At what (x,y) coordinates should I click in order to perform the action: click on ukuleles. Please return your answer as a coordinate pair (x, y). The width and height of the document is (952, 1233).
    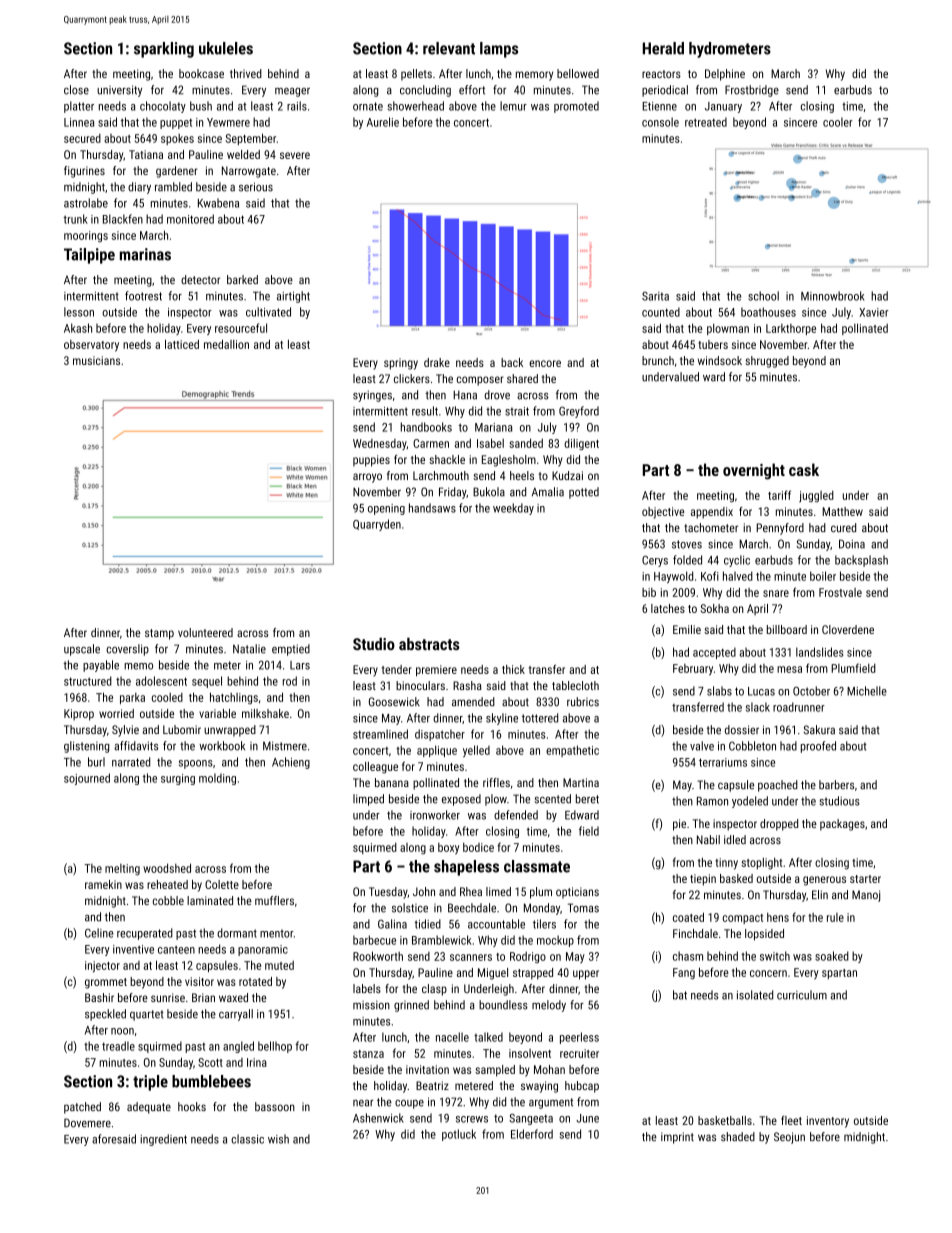
    Looking at the image, I should click on (226, 48).
